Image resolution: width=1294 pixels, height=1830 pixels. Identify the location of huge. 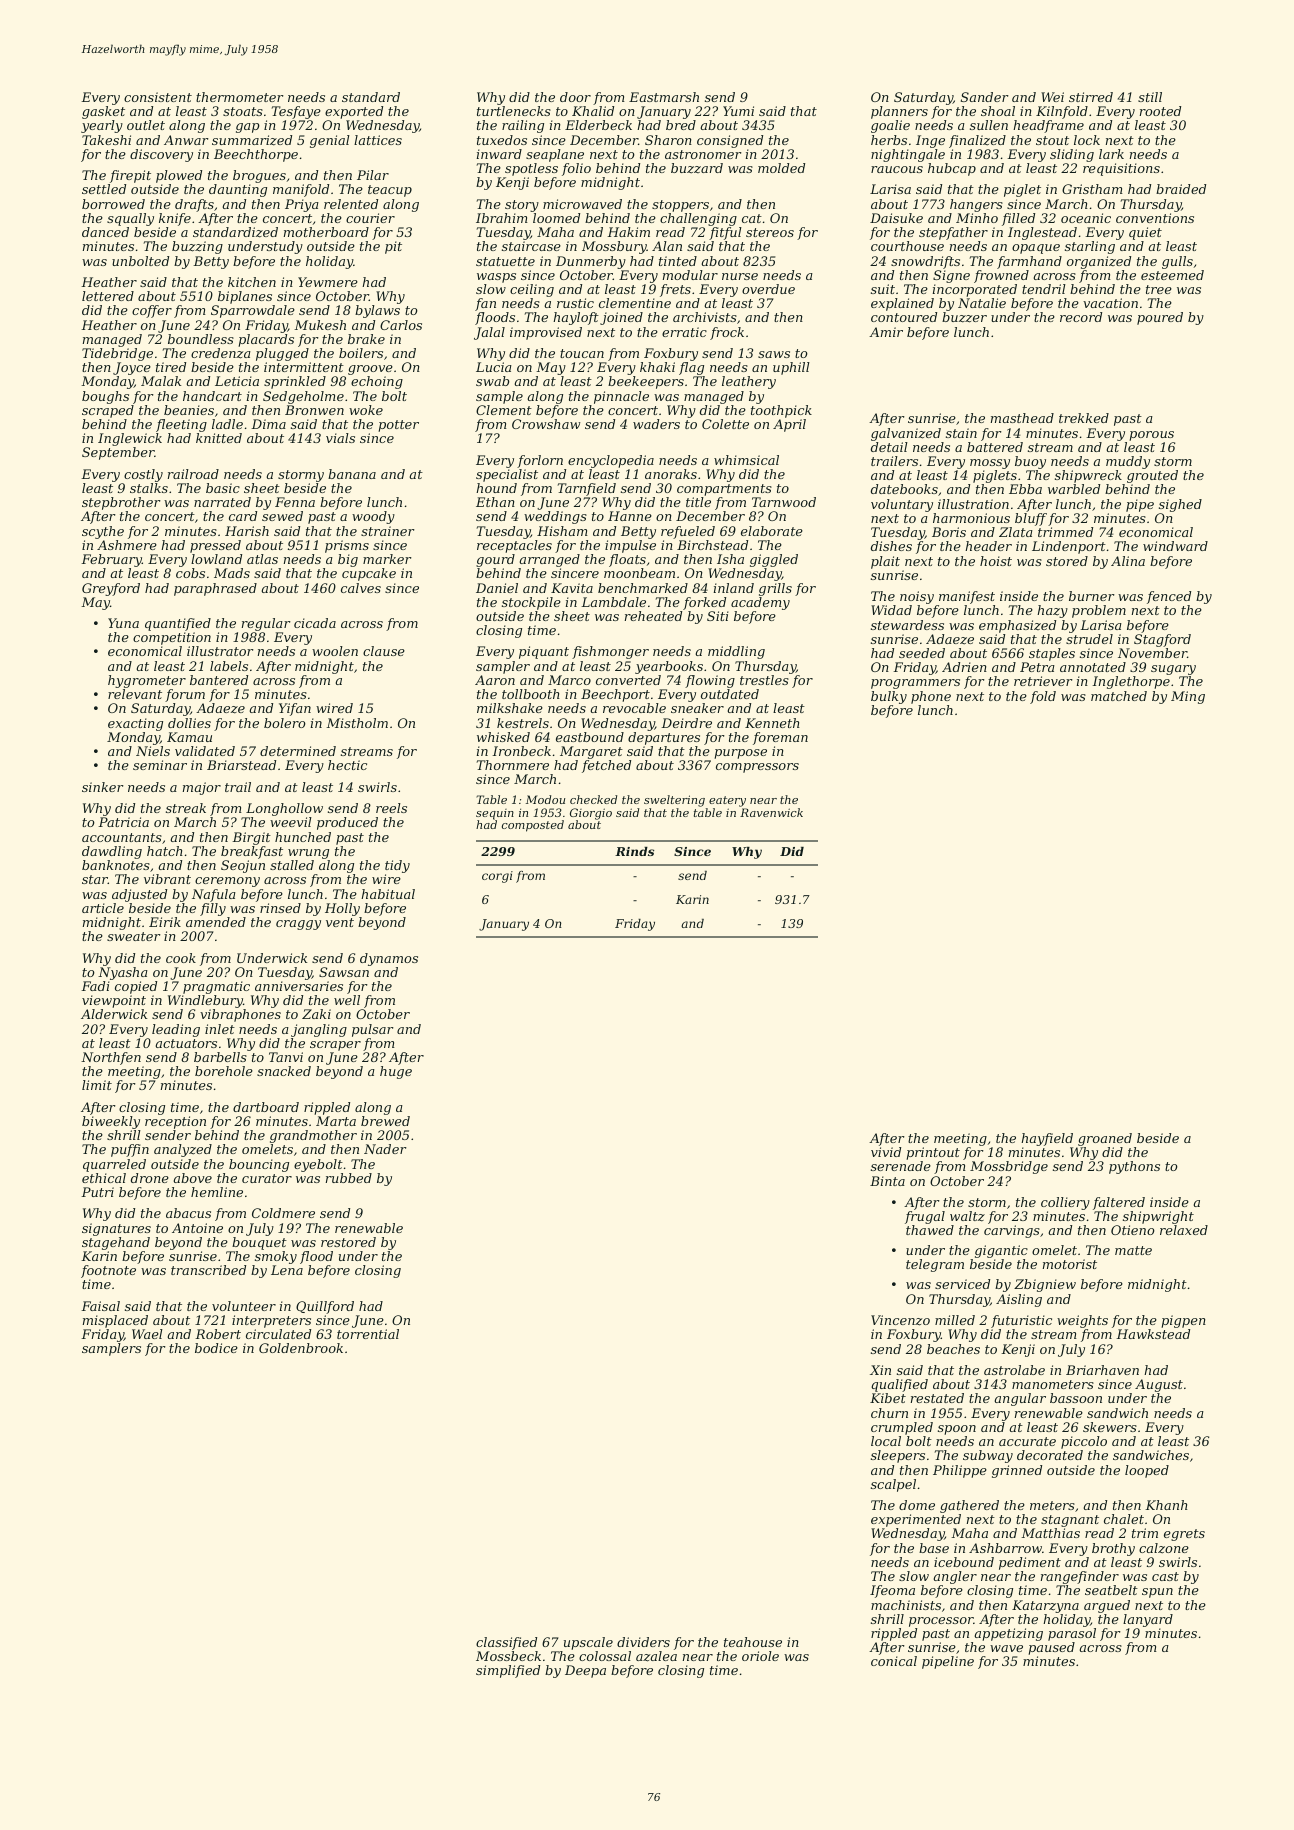
(396, 1072).
